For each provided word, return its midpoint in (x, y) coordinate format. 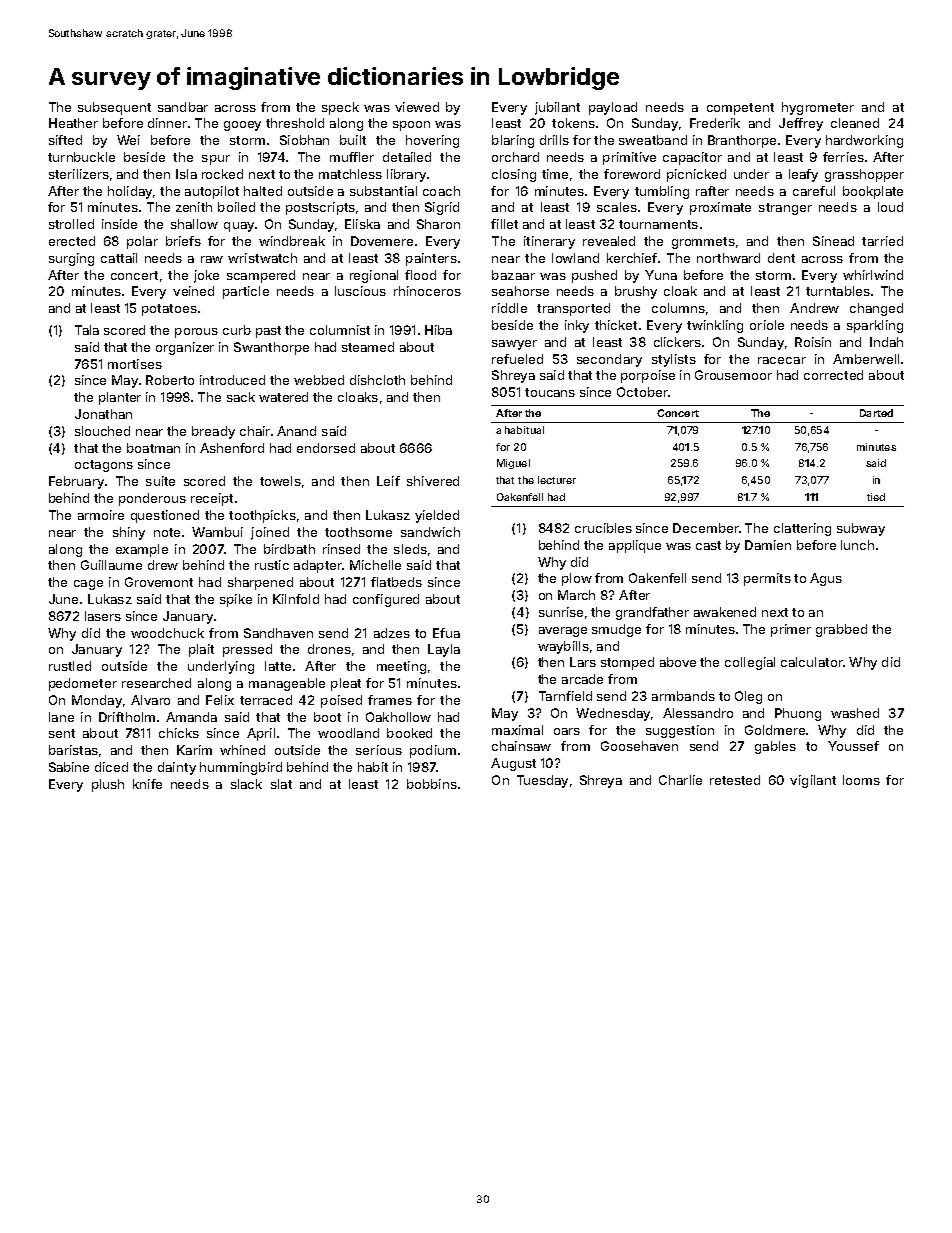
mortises (135, 364)
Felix (220, 700)
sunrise (561, 612)
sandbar (183, 107)
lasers (103, 616)
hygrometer (818, 108)
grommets (703, 243)
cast (708, 545)
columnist (340, 330)
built (353, 140)
